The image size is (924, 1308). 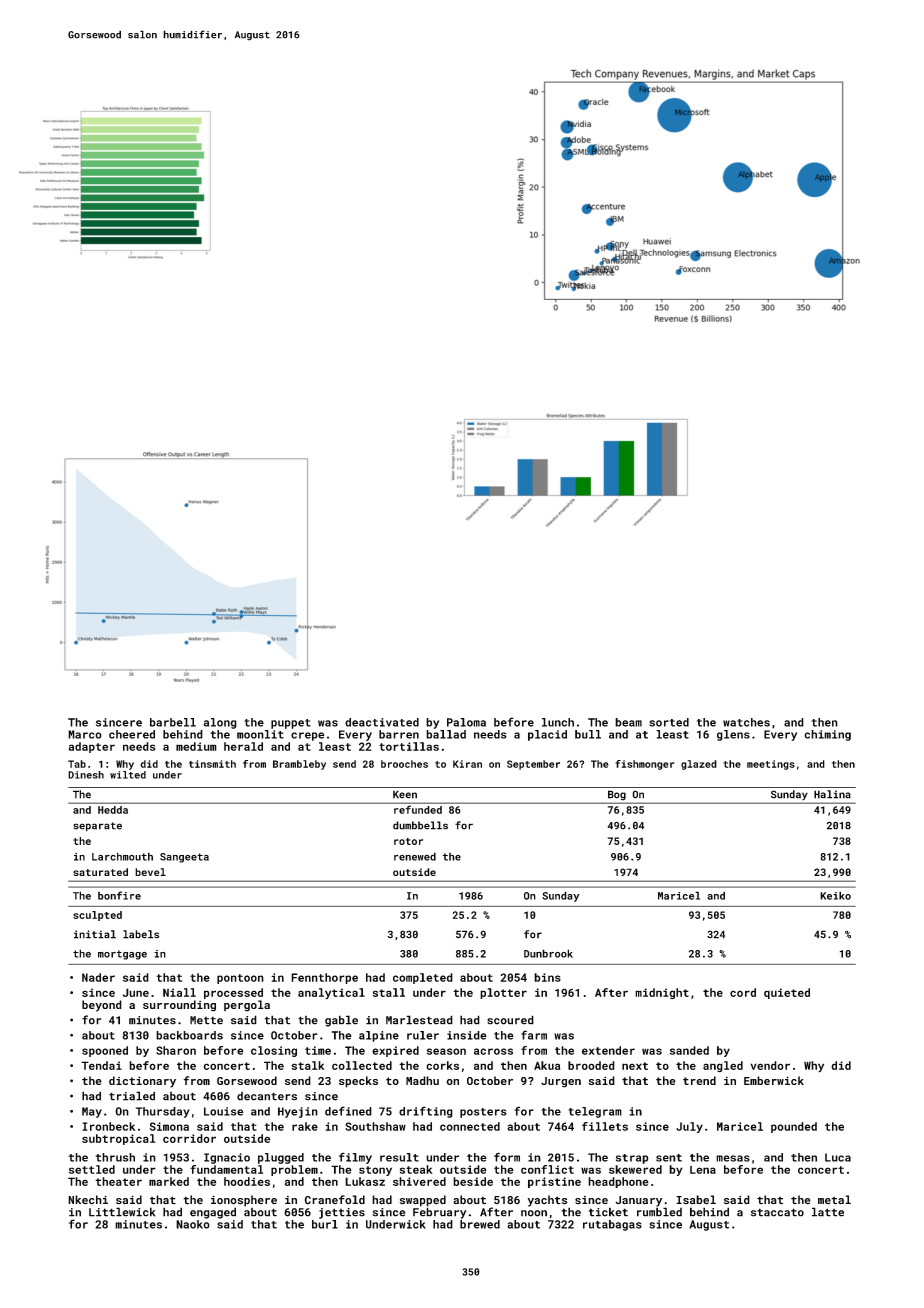 I want to click on sculpted, so click(x=97, y=916).
